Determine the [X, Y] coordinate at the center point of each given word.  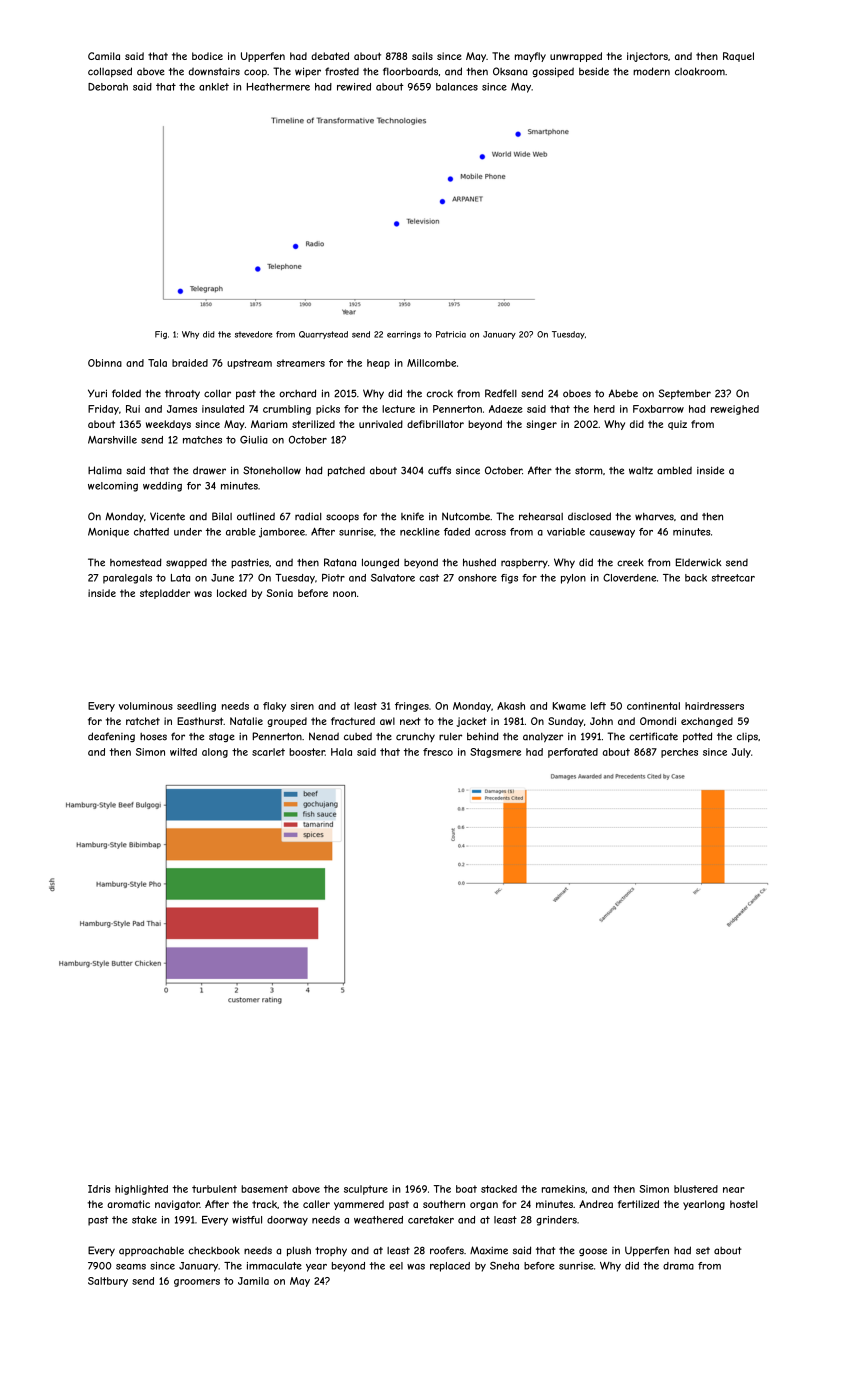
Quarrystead [323, 335]
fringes [412, 707]
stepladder [165, 594]
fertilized [638, 1204]
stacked [499, 1189]
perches [679, 753]
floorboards [410, 71]
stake [144, 1220]
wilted [183, 752]
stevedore [254, 334]
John [601, 721]
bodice [207, 56]
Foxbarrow [658, 409]
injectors [647, 57]
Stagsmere [495, 753]
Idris [99, 1189]
